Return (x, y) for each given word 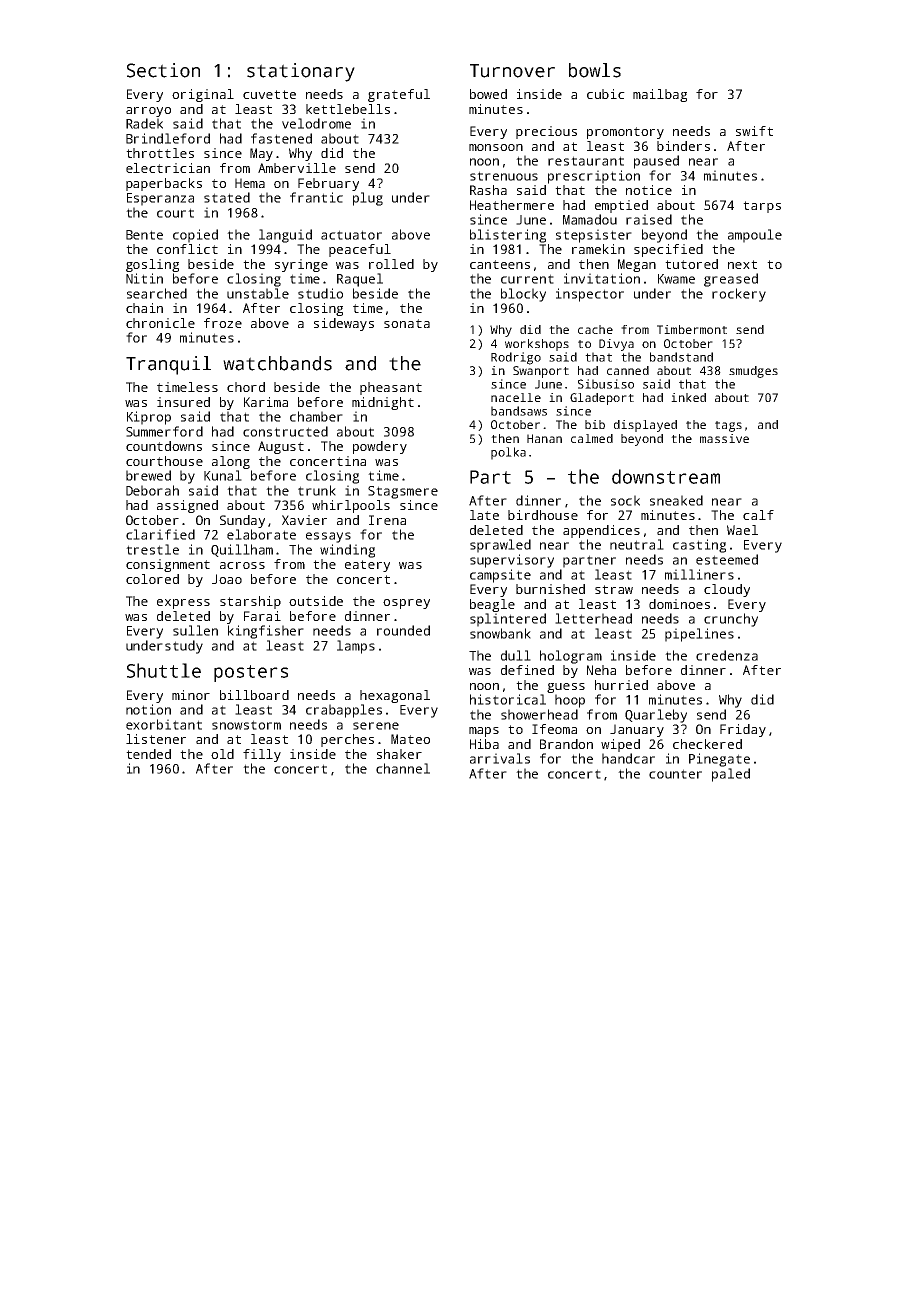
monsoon (496, 147)
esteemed (727, 559)
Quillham (242, 550)
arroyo (148, 112)
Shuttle (164, 670)
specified (668, 250)
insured (183, 402)
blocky (523, 295)
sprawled (500, 546)
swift (754, 131)
